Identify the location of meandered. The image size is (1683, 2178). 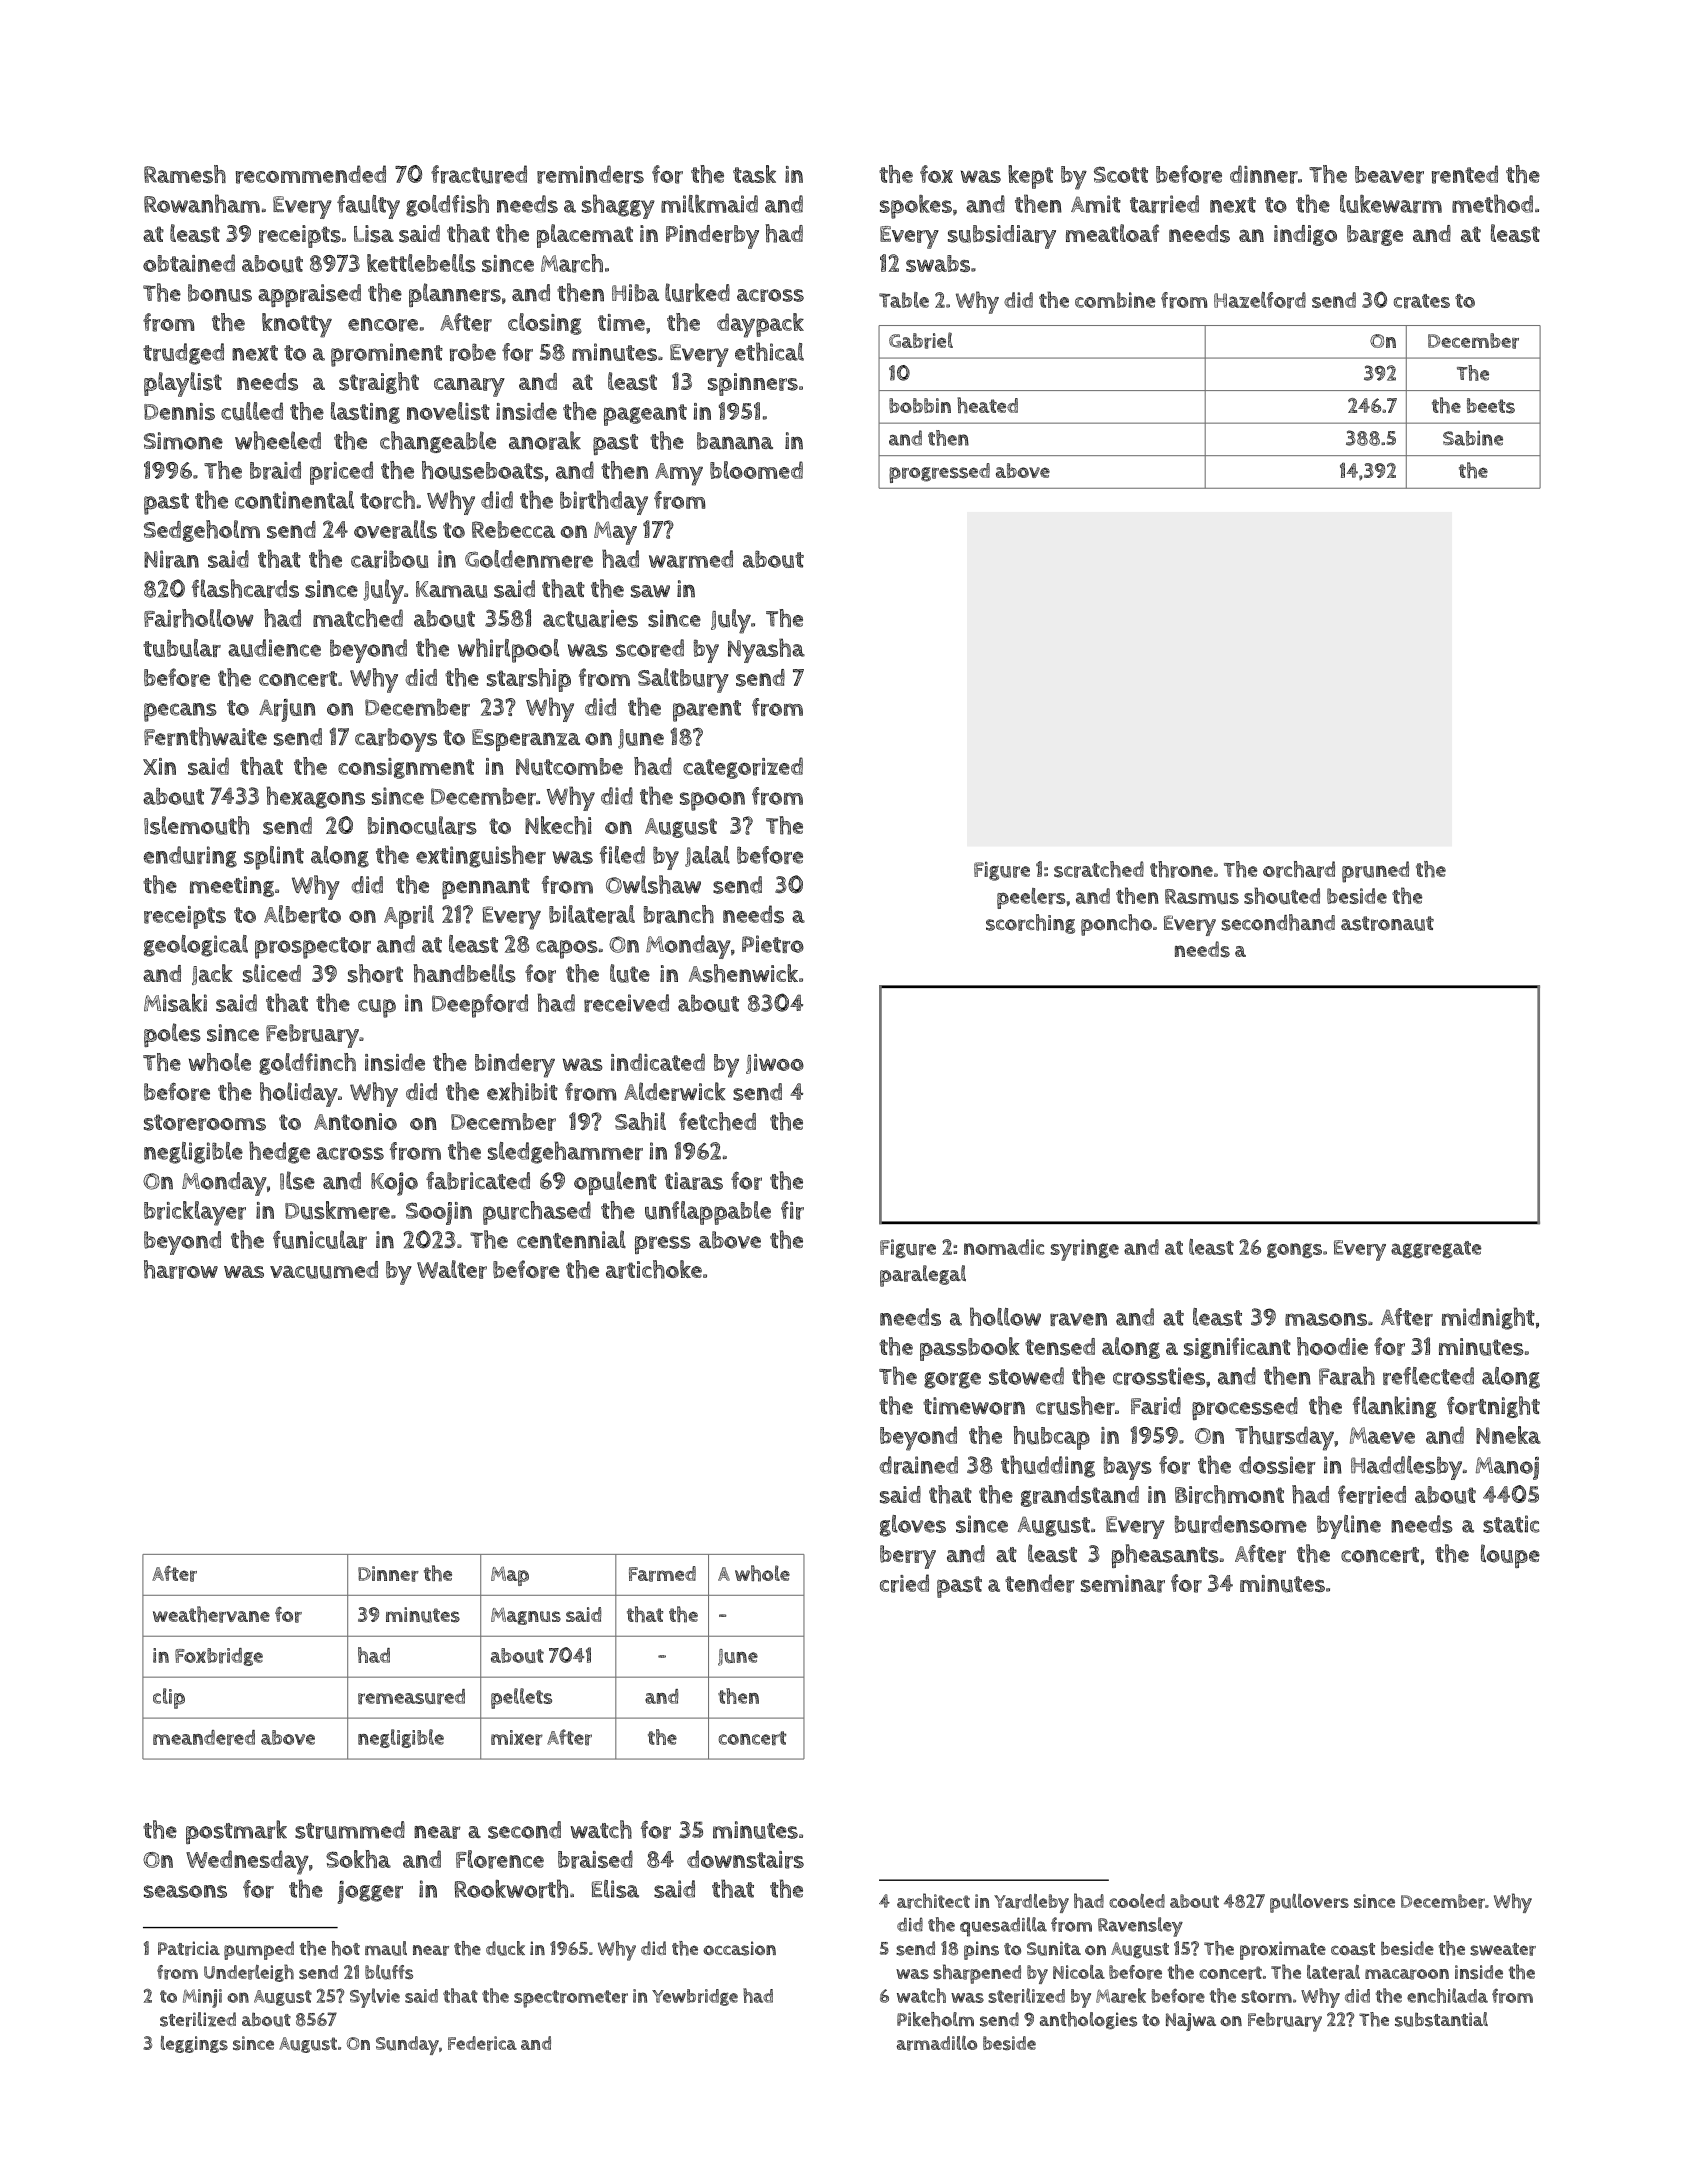
(204, 1738).
